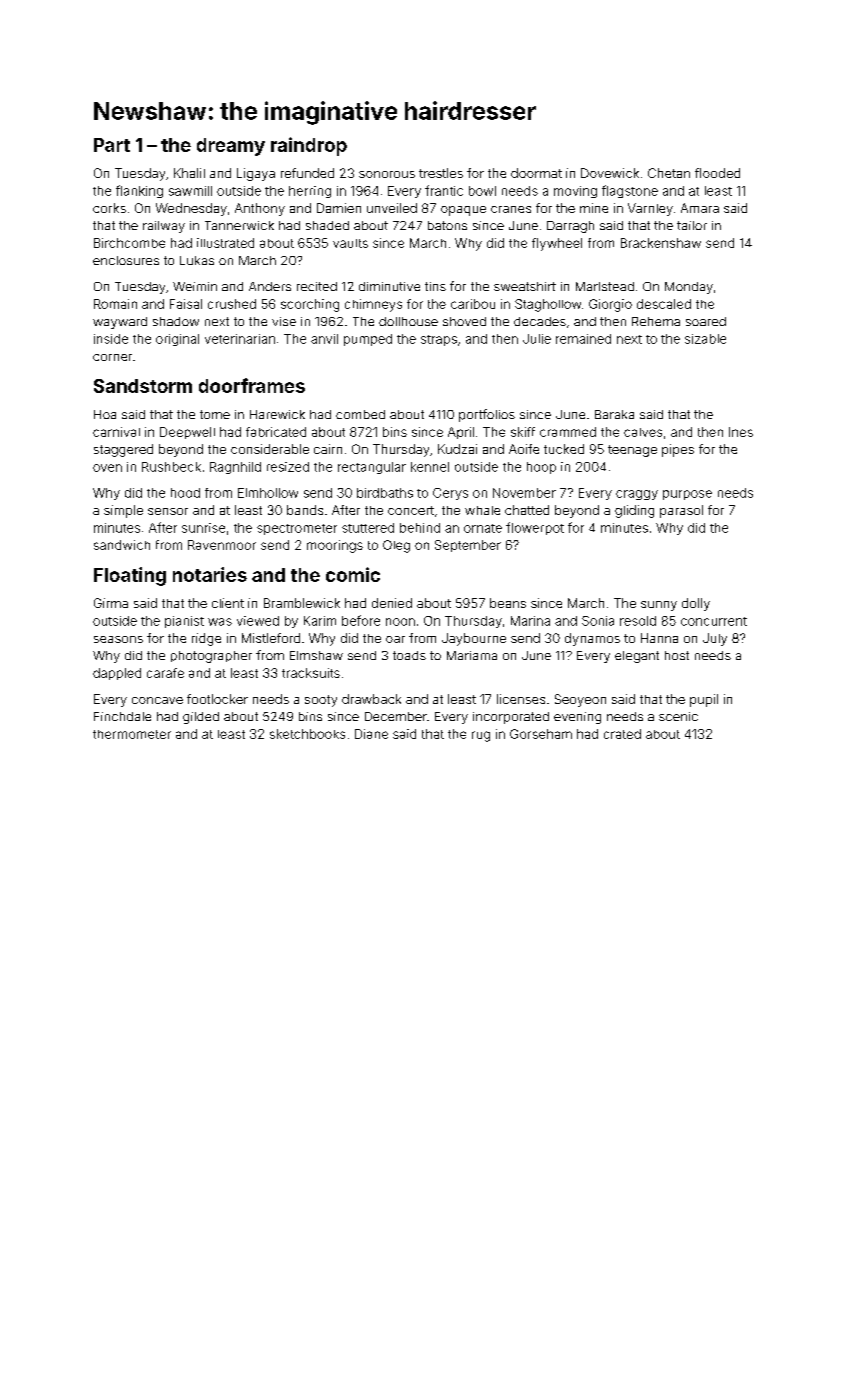 The width and height of the page is (849, 1400). What do you see at coordinates (622, 734) in the page?
I see `crated` at bounding box center [622, 734].
